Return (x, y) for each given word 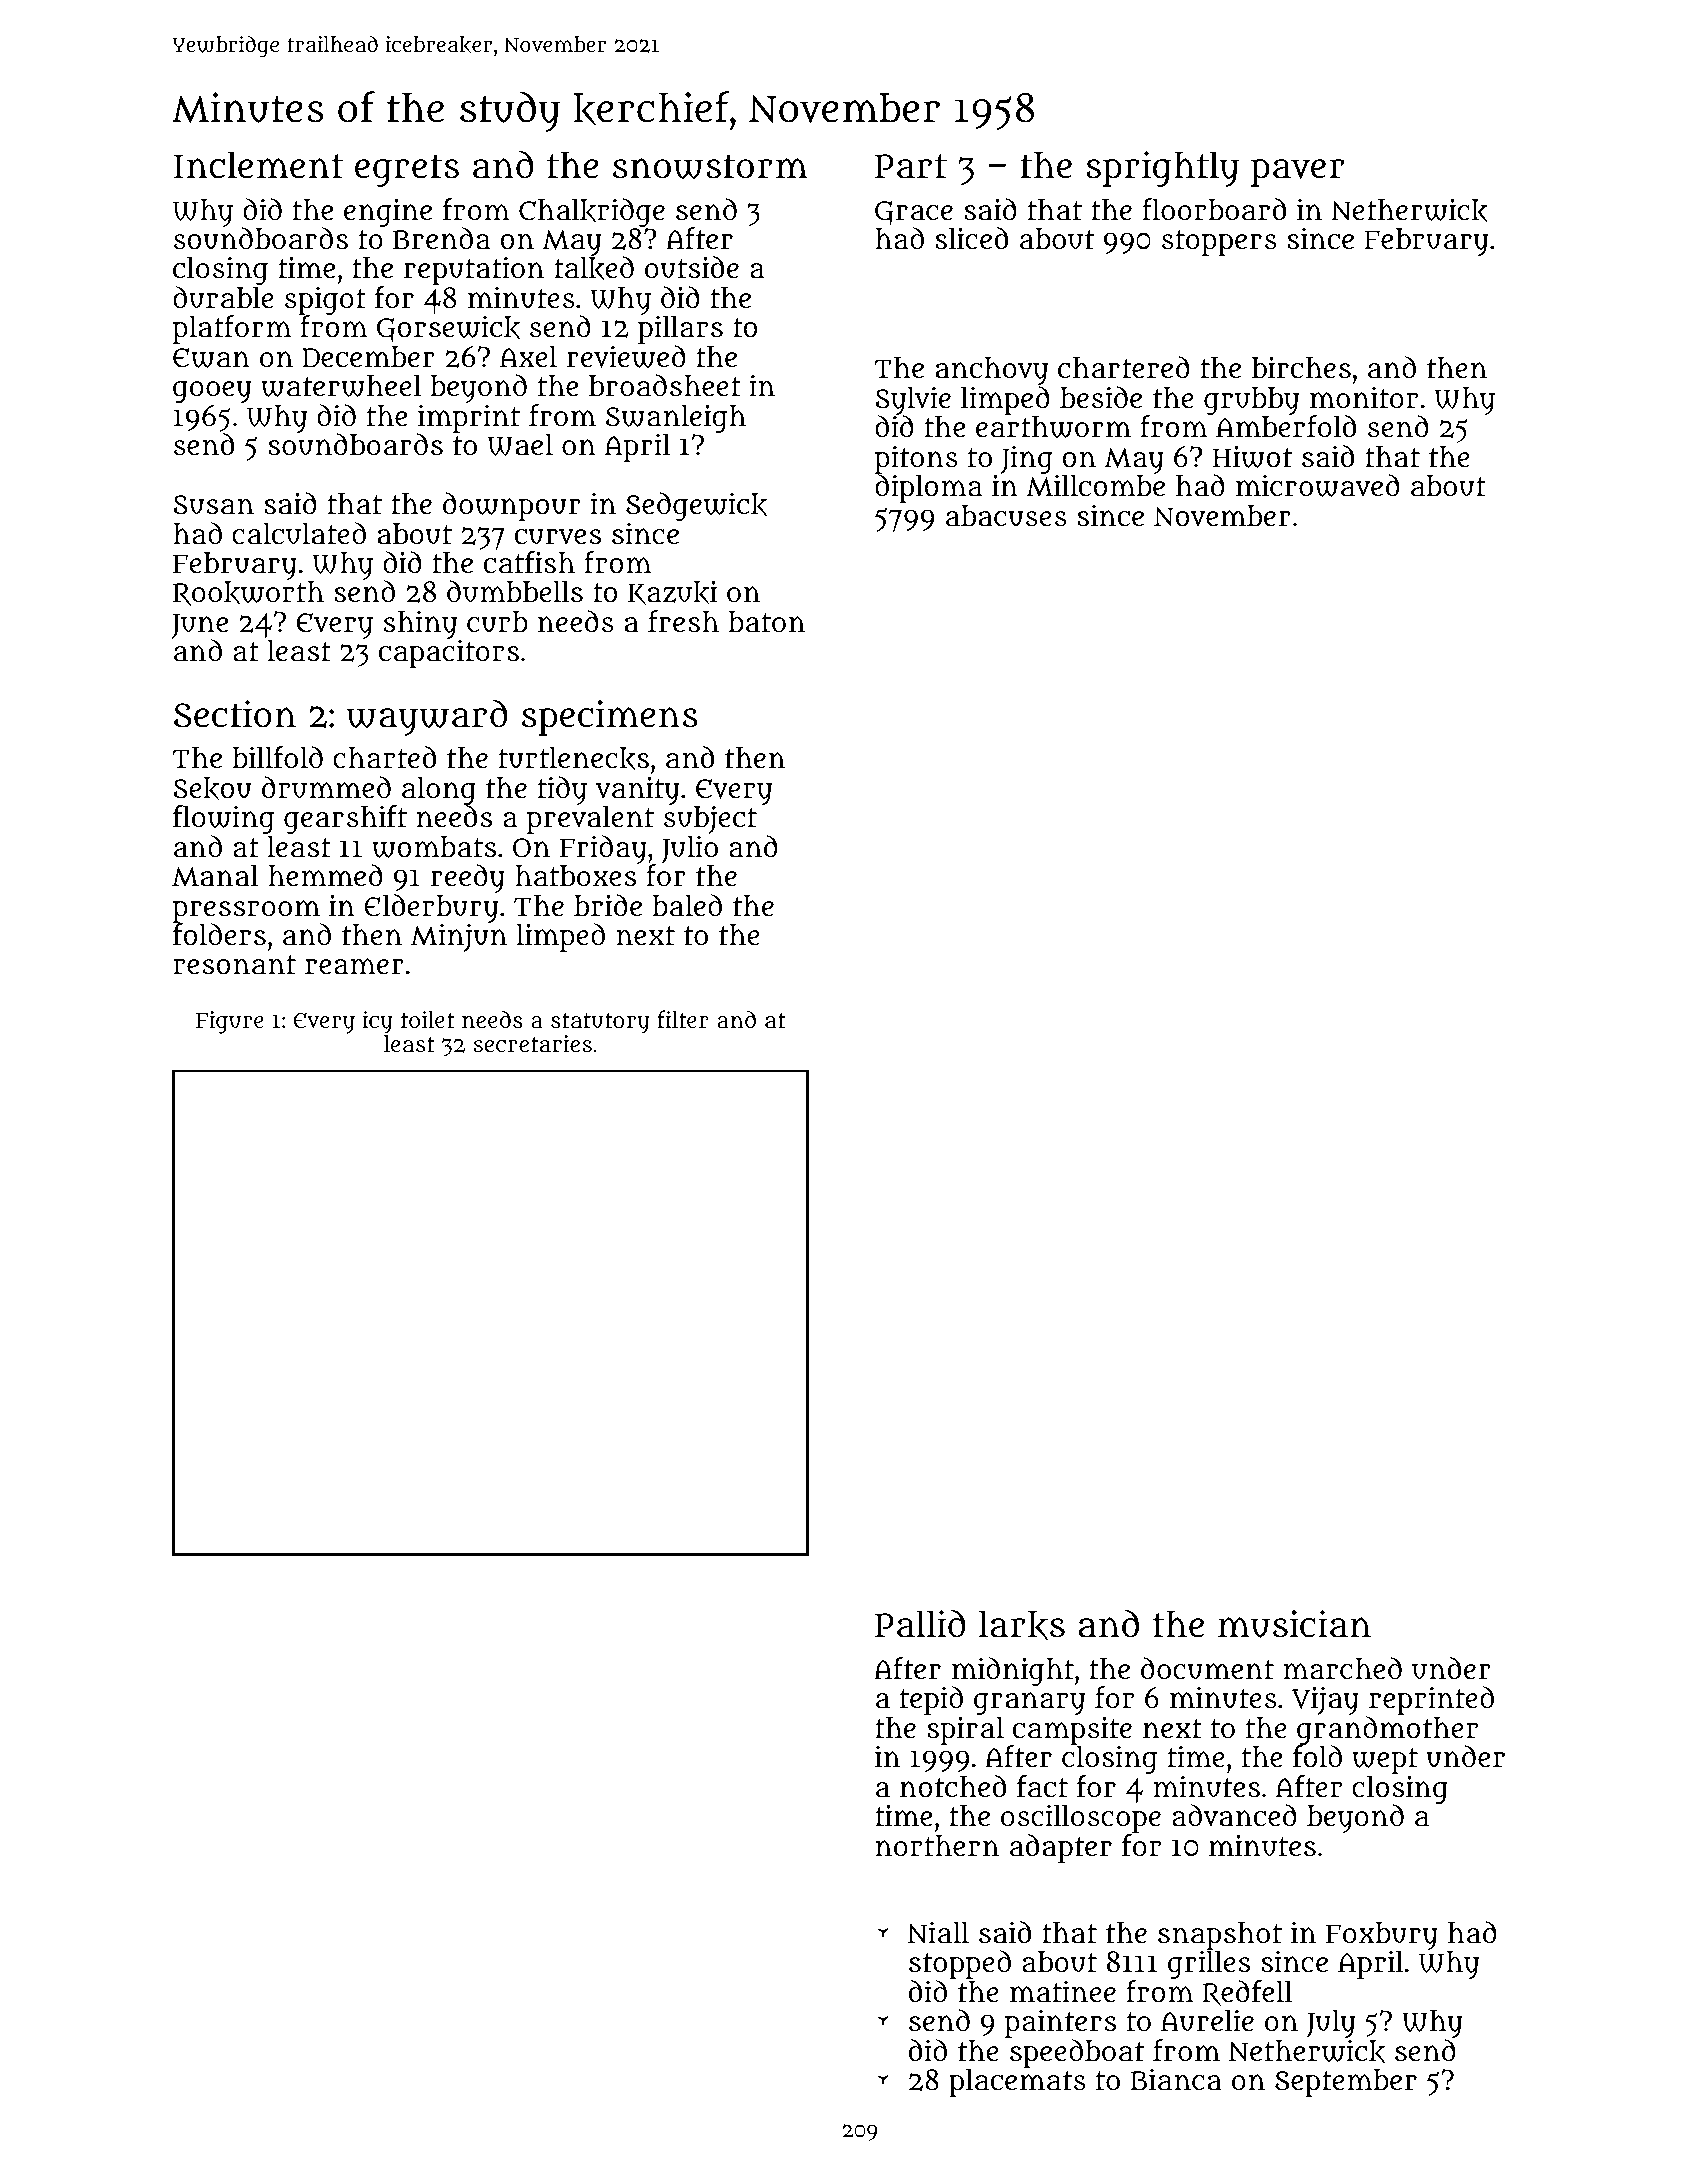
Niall (938, 1933)
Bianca (1176, 2079)
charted (384, 757)
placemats (1017, 2083)
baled (687, 905)
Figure (230, 1022)
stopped (960, 1964)
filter (683, 1019)
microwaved (1318, 485)
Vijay (1325, 1700)
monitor (1364, 397)
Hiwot (1252, 456)
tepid (931, 1700)
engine (388, 212)
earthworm (1053, 427)
